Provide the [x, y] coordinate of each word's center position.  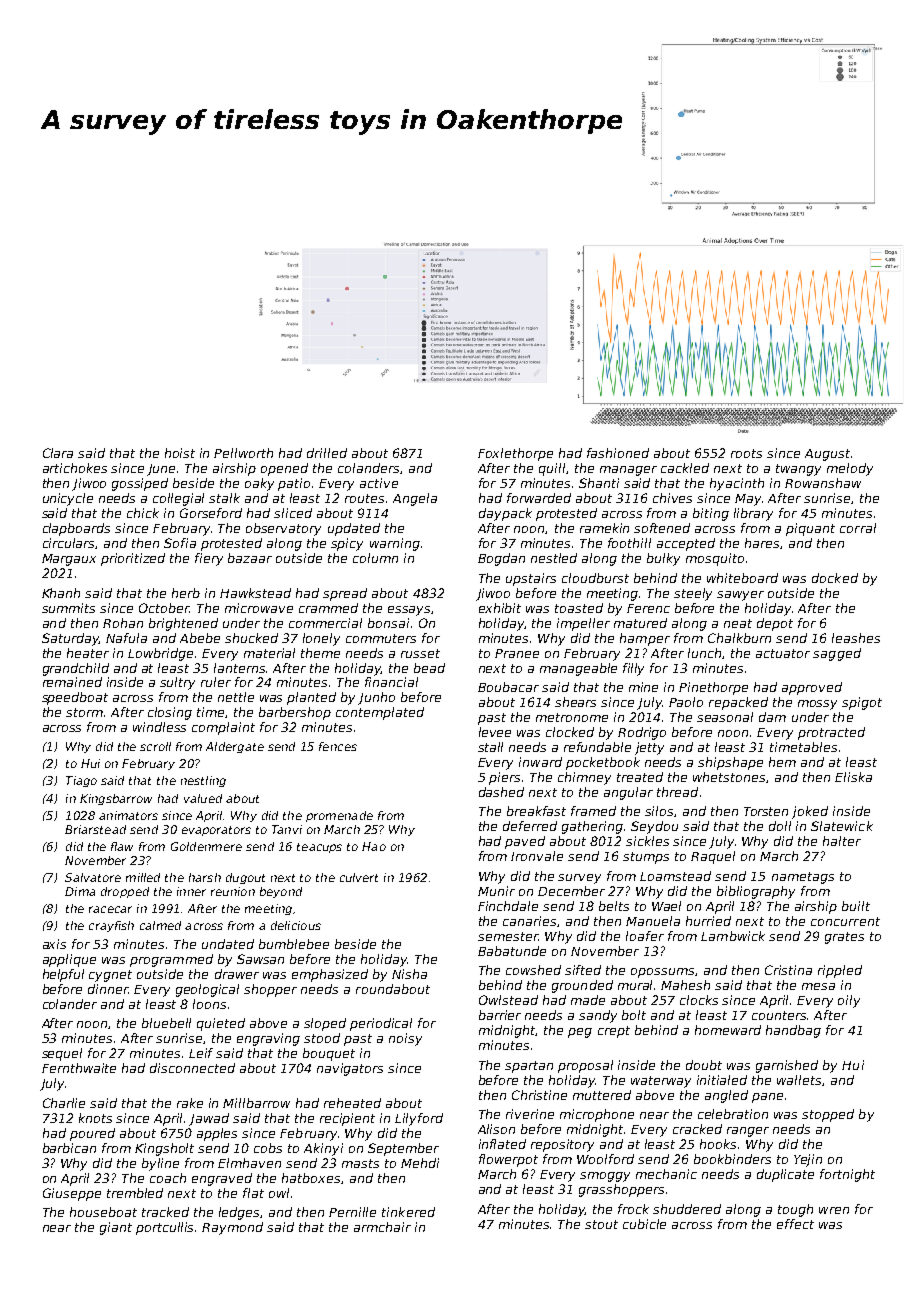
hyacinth [737, 484]
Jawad [209, 1119]
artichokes [75, 468]
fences [338, 746]
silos [659, 811]
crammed [328, 608]
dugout [245, 878]
